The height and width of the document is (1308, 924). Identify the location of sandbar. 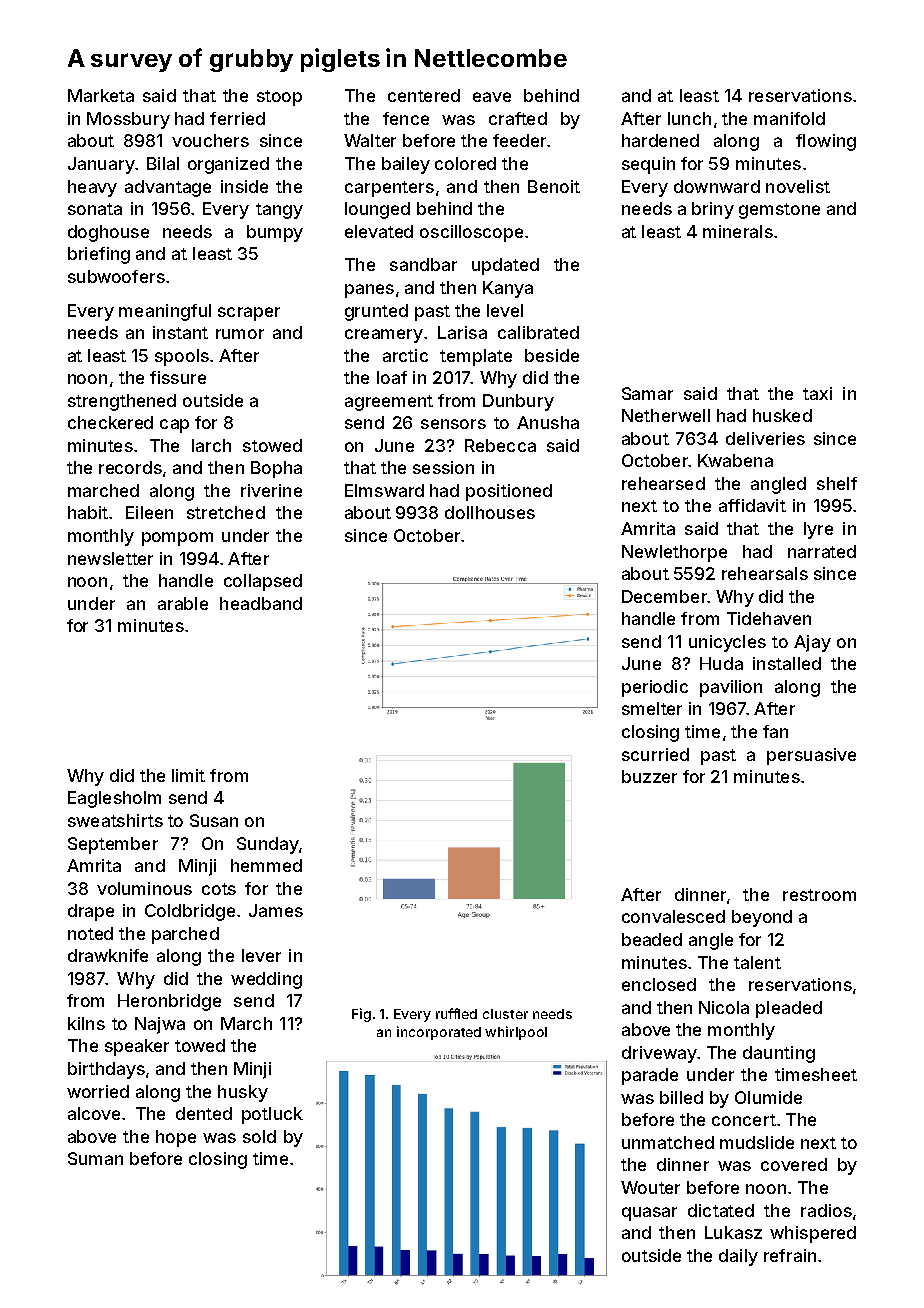
(423, 264).
